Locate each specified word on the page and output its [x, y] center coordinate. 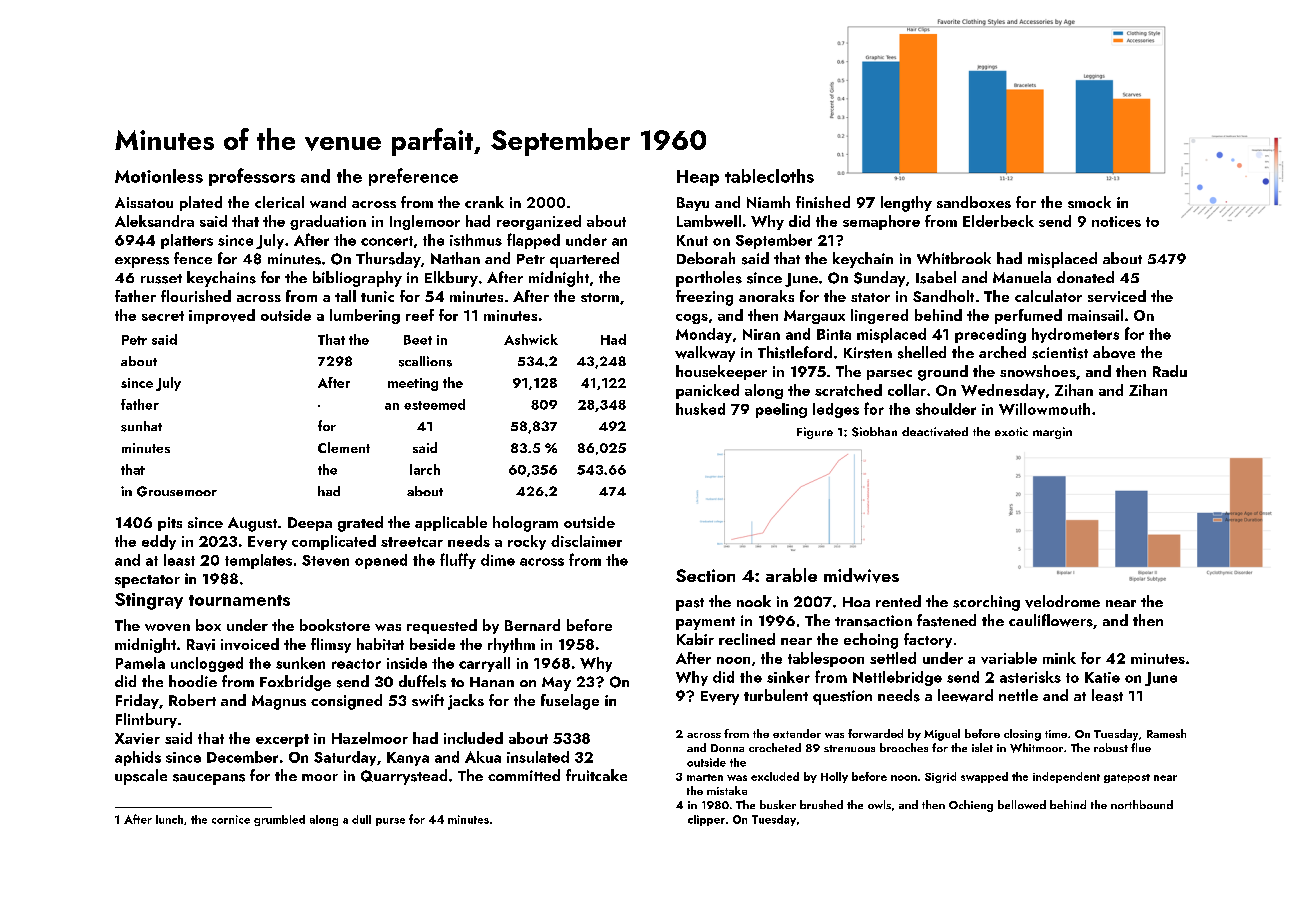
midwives [861, 575]
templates [258, 561]
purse [390, 822]
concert [387, 241]
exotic [1011, 431]
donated [1085, 277]
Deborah [706, 258]
